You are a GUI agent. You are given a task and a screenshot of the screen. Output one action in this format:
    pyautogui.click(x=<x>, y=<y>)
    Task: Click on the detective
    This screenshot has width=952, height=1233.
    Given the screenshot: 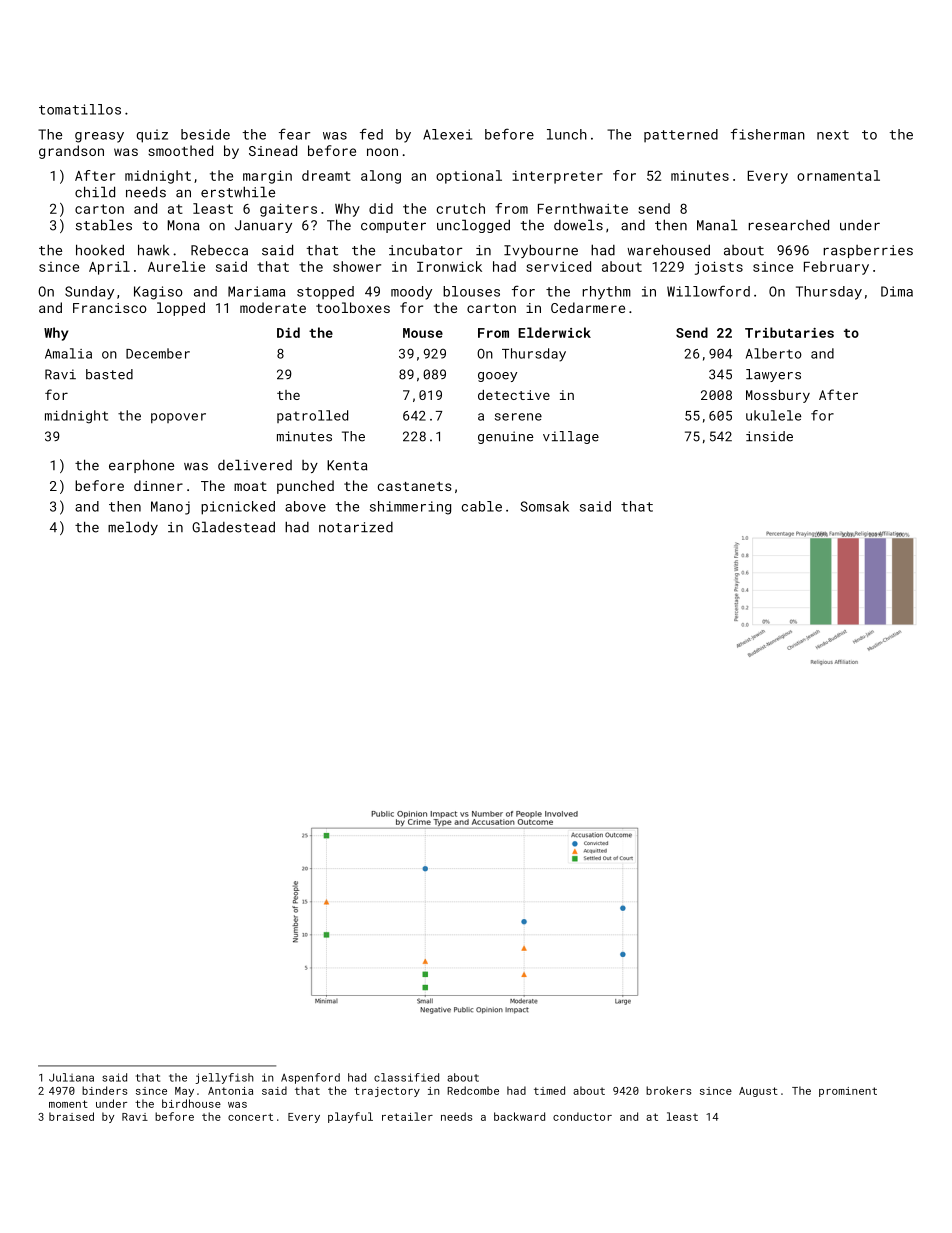 What is the action you would take?
    pyautogui.click(x=514, y=395)
